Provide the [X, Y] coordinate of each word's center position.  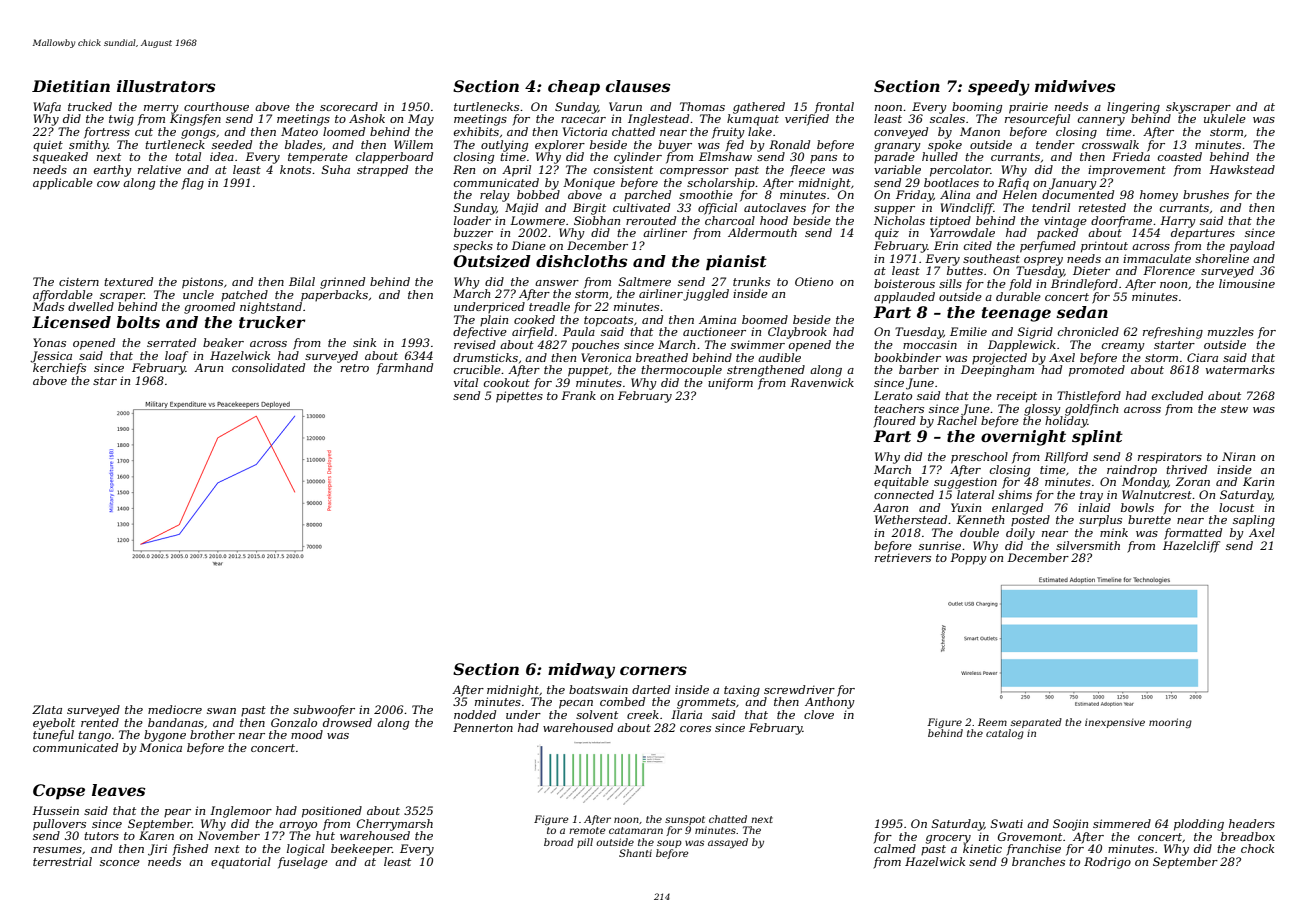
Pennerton [483, 727]
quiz [887, 234]
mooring [1170, 723]
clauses [638, 86]
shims [1015, 494]
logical [306, 850]
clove [819, 714]
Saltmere [645, 281]
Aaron [890, 507]
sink [364, 342]
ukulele [1225, 118]
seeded [232, 144]
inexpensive [1115, 723]
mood [307, 734]
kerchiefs [59, 369]
